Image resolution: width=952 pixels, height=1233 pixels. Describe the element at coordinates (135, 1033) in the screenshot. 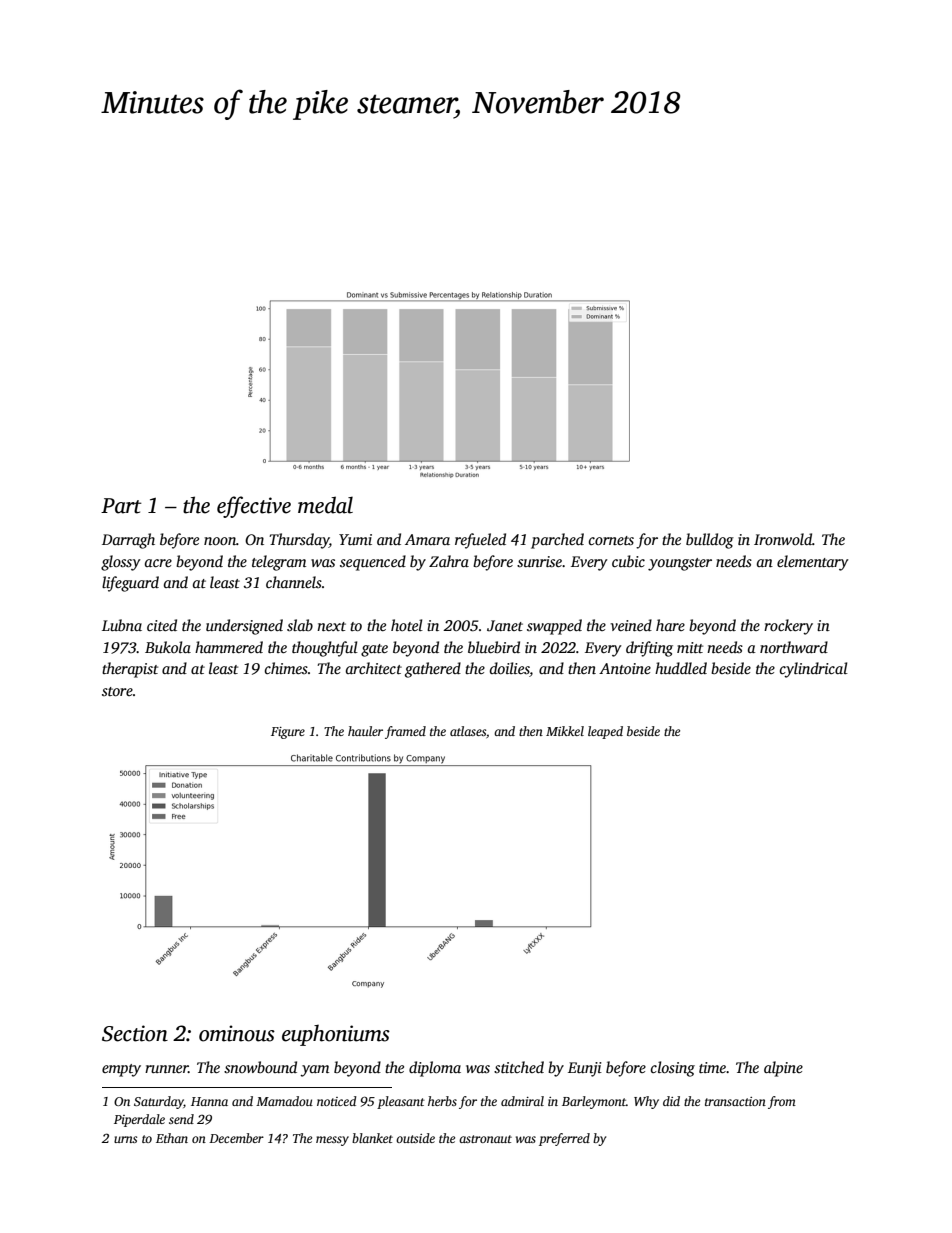

I see `Section` at that location.
